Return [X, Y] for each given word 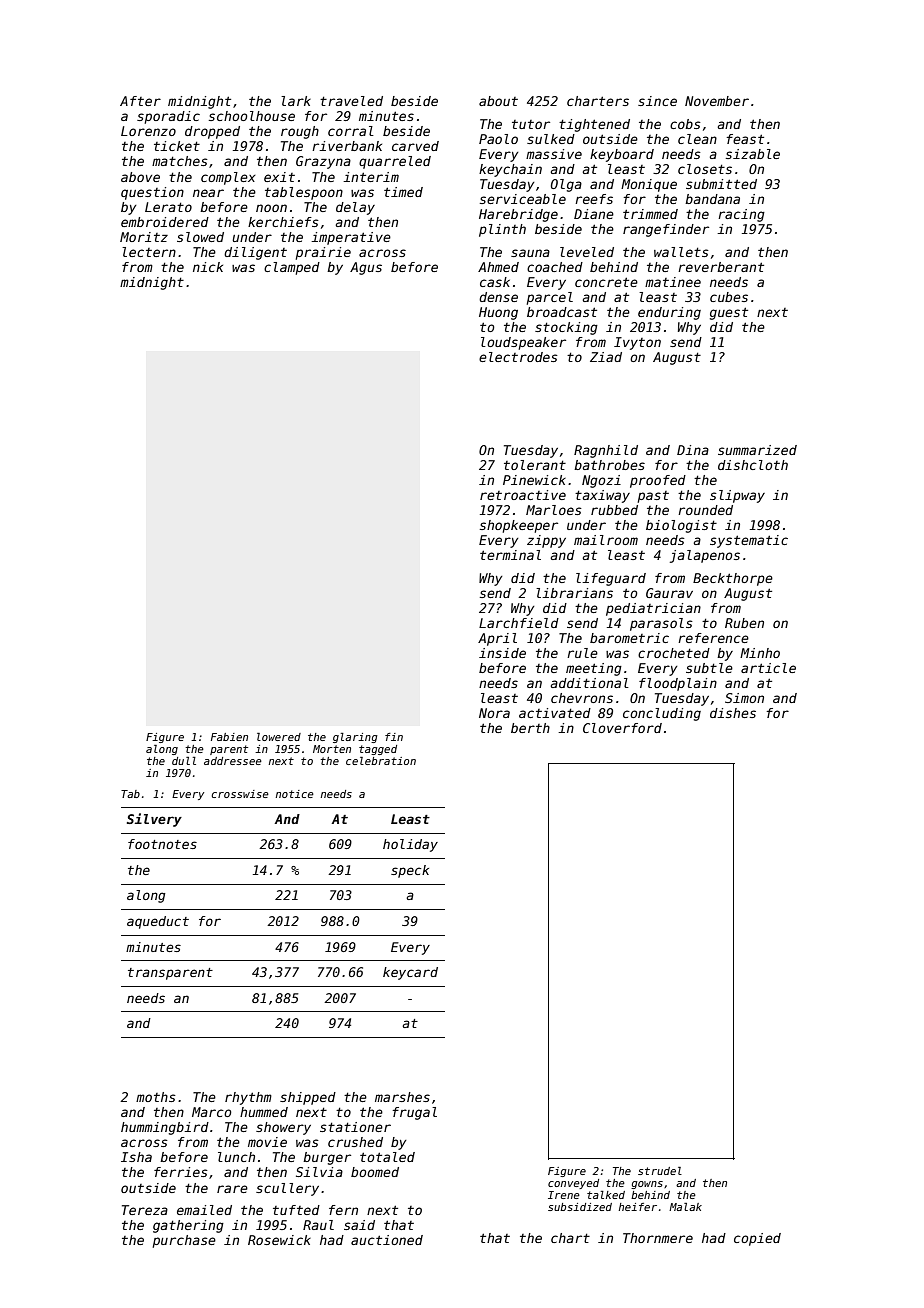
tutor [531, 124]
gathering [188, 1226]
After [140, 101]
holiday [410, 845]
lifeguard [611, 579]
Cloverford [622, 728]
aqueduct [158, 922]
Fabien [229, 737]
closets [705, 169]
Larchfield [519, 623]
